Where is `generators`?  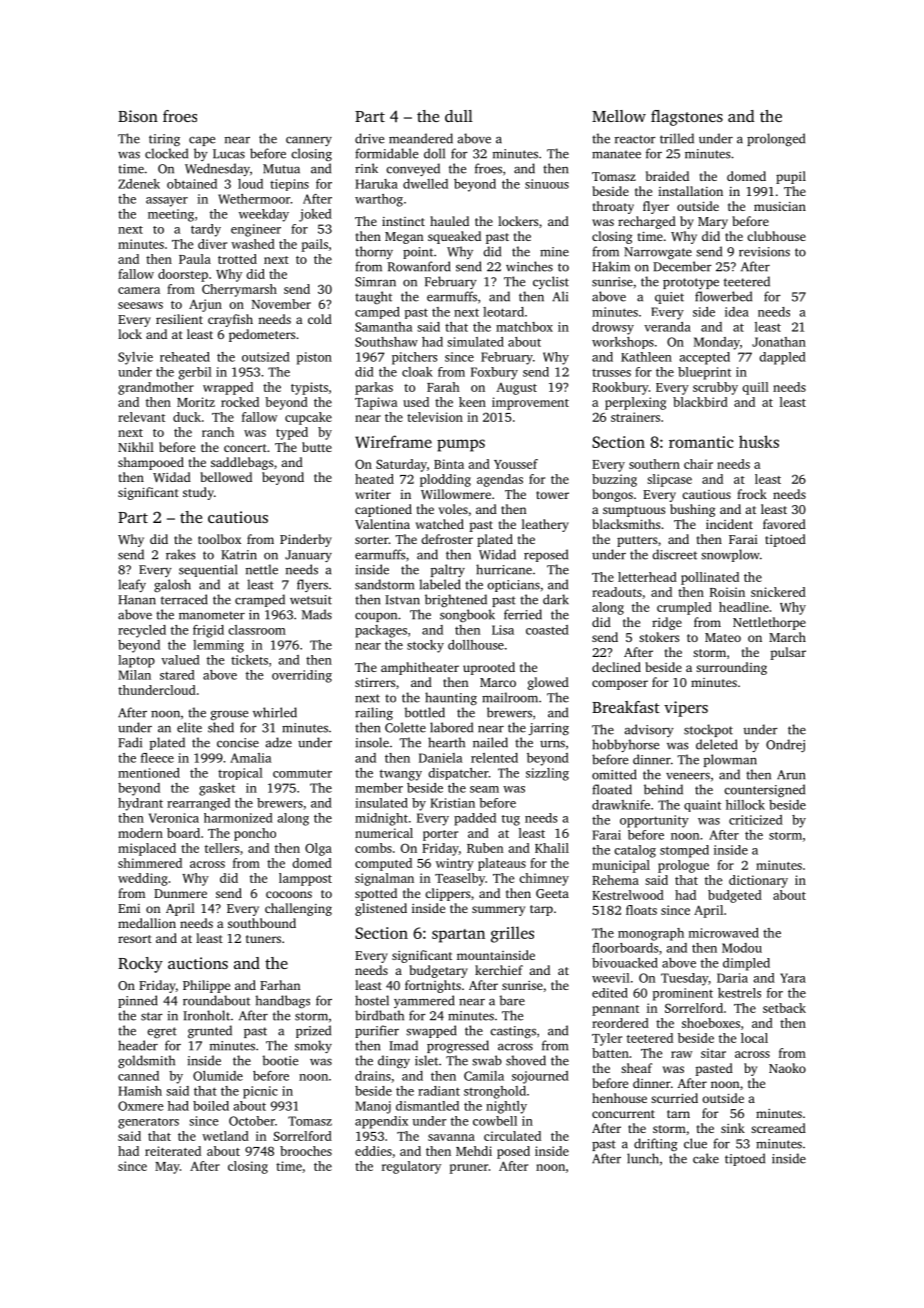 generators is located at coordinates (148, 1123).
